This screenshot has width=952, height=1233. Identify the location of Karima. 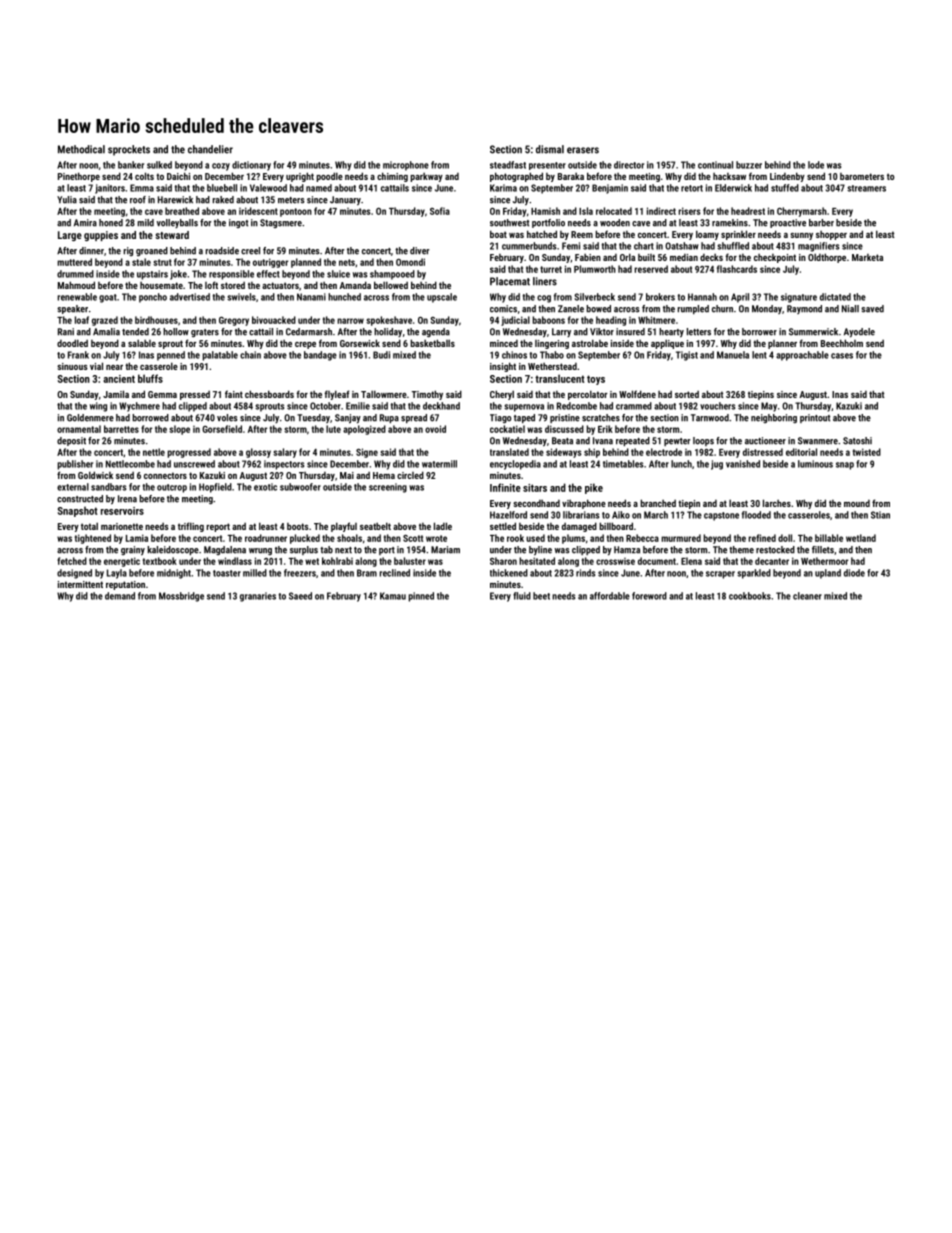
(503, 188).
